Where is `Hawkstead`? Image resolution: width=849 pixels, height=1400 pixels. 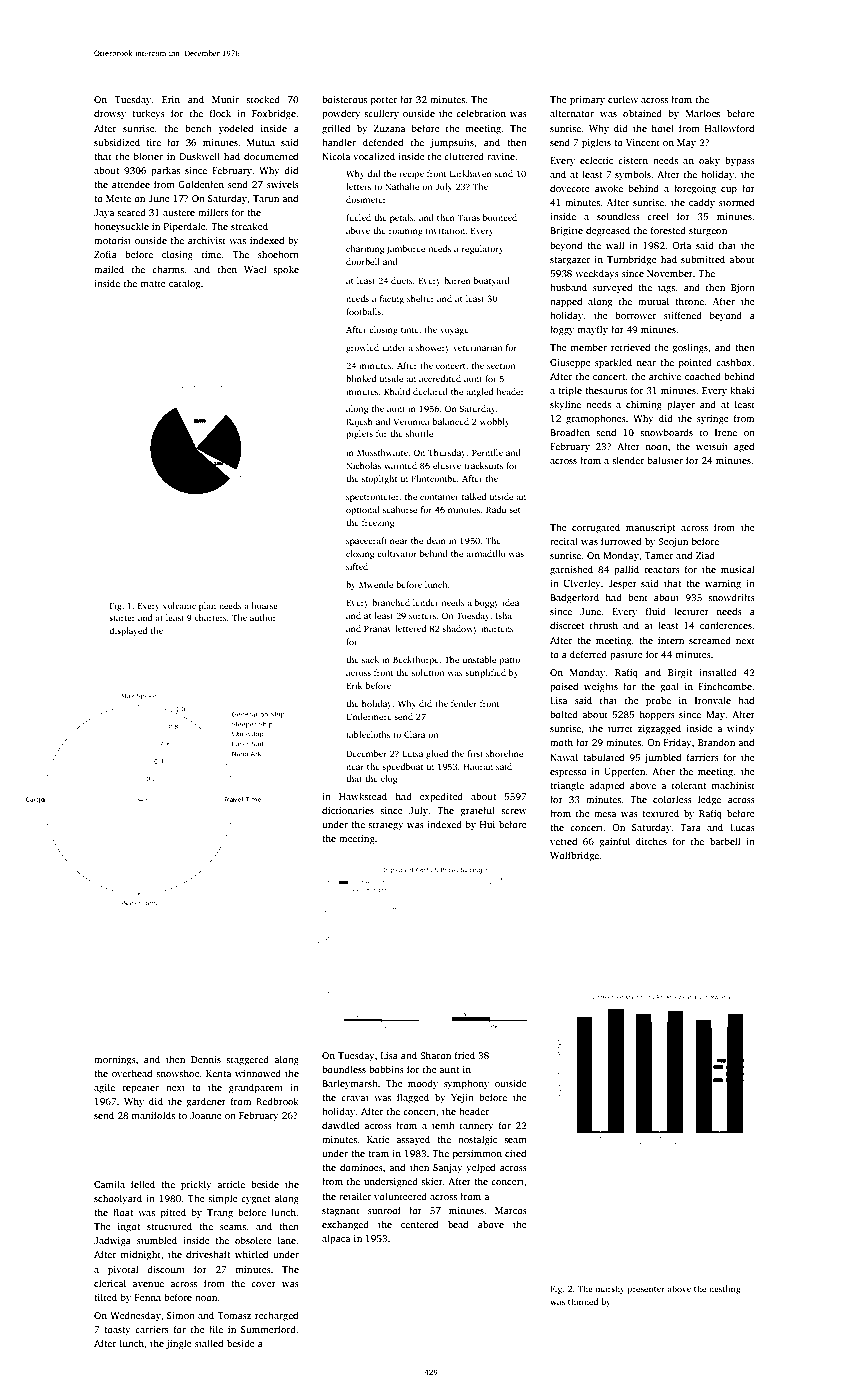 Hawkstead is located at coordinates (363, 796).
